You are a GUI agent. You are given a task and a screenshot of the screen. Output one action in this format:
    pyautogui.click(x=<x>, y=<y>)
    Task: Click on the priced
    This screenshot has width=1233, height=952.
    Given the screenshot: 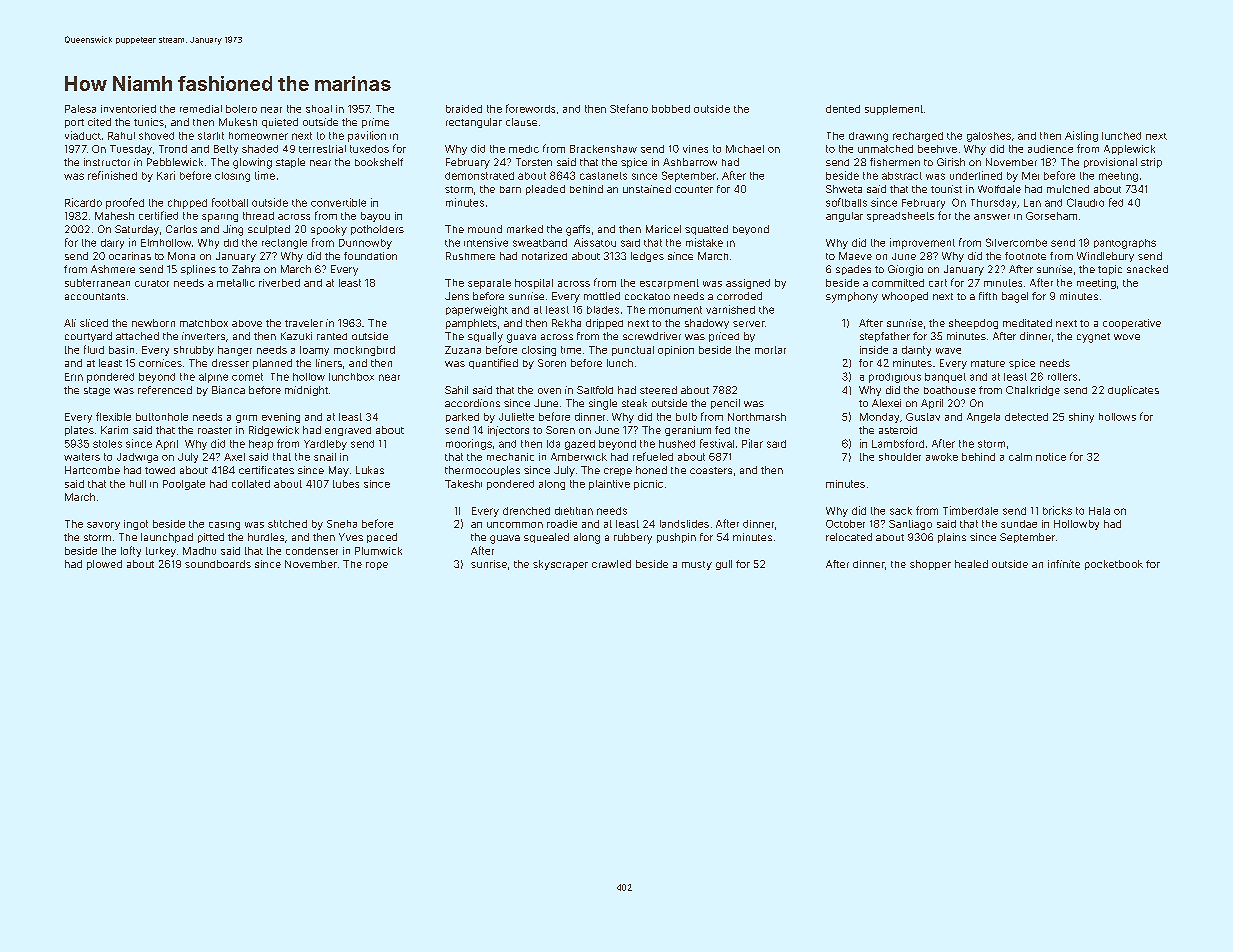 What is the action you would take?
    pyautogui.click(x=724, y=337)
